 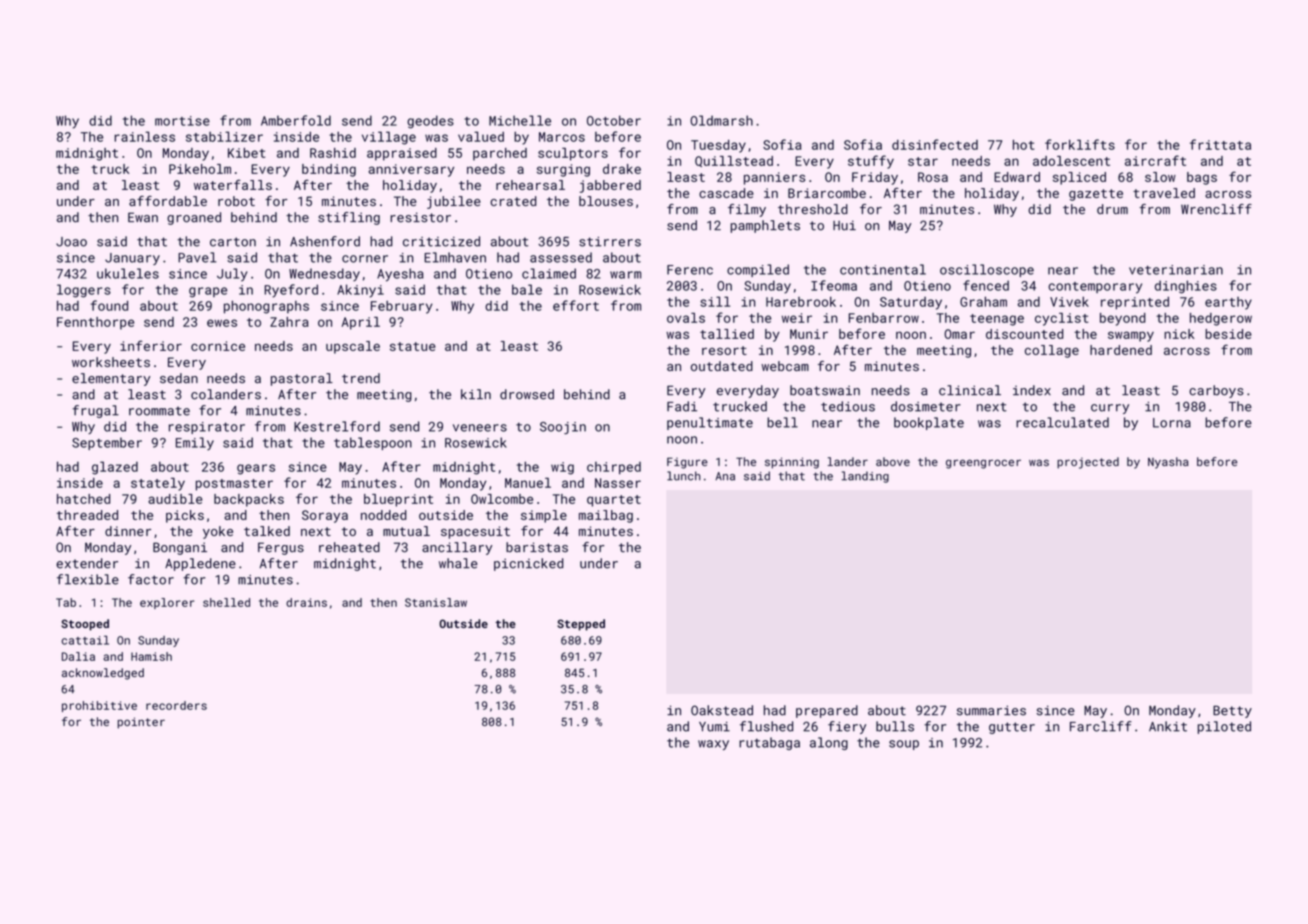 What do you see at coordinates (713, 745) in the screenshot?
I see `waxy` at bounding box center [713, 745].
